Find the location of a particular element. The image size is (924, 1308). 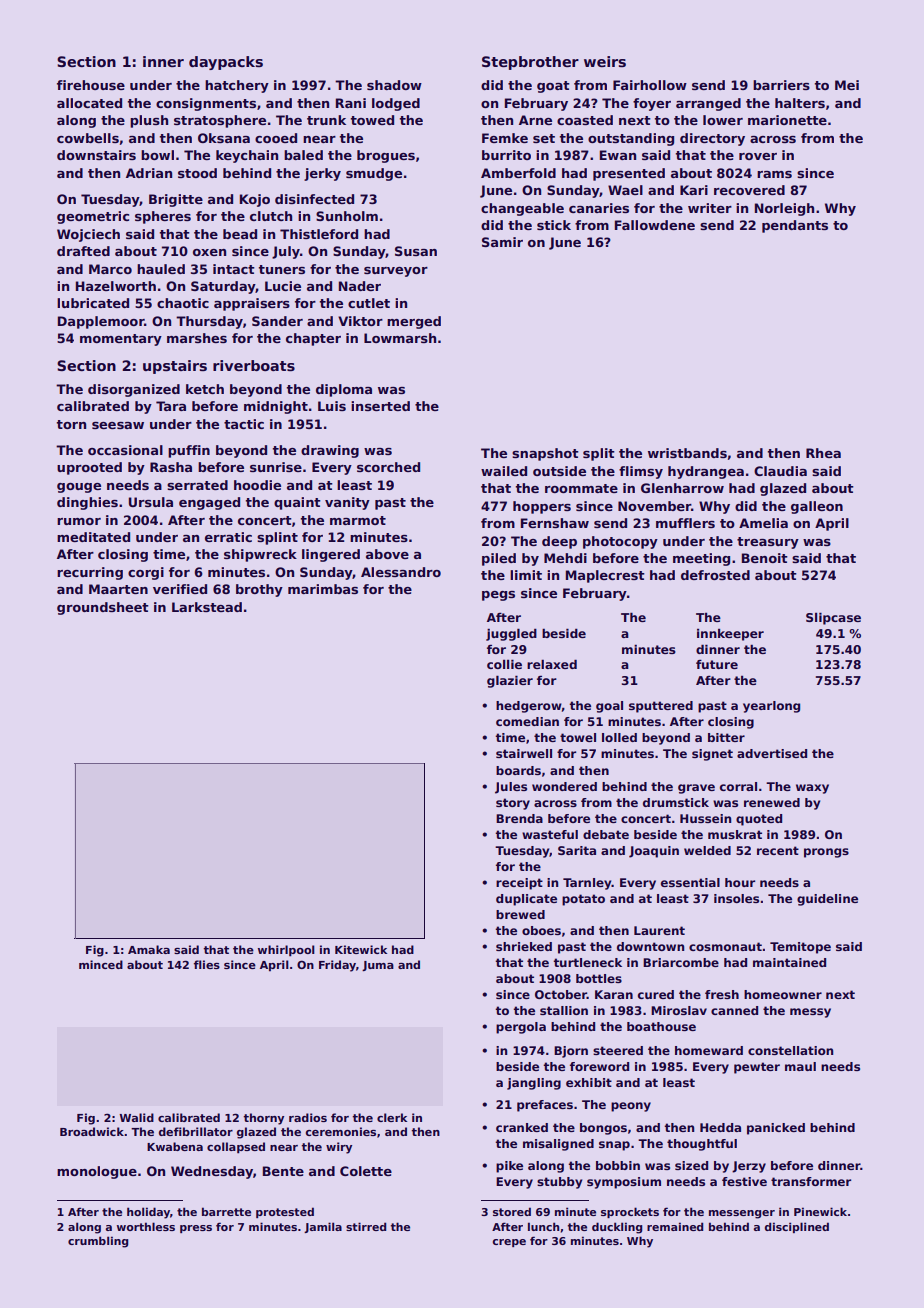

duckling is located at coordinates (617, 1228).
